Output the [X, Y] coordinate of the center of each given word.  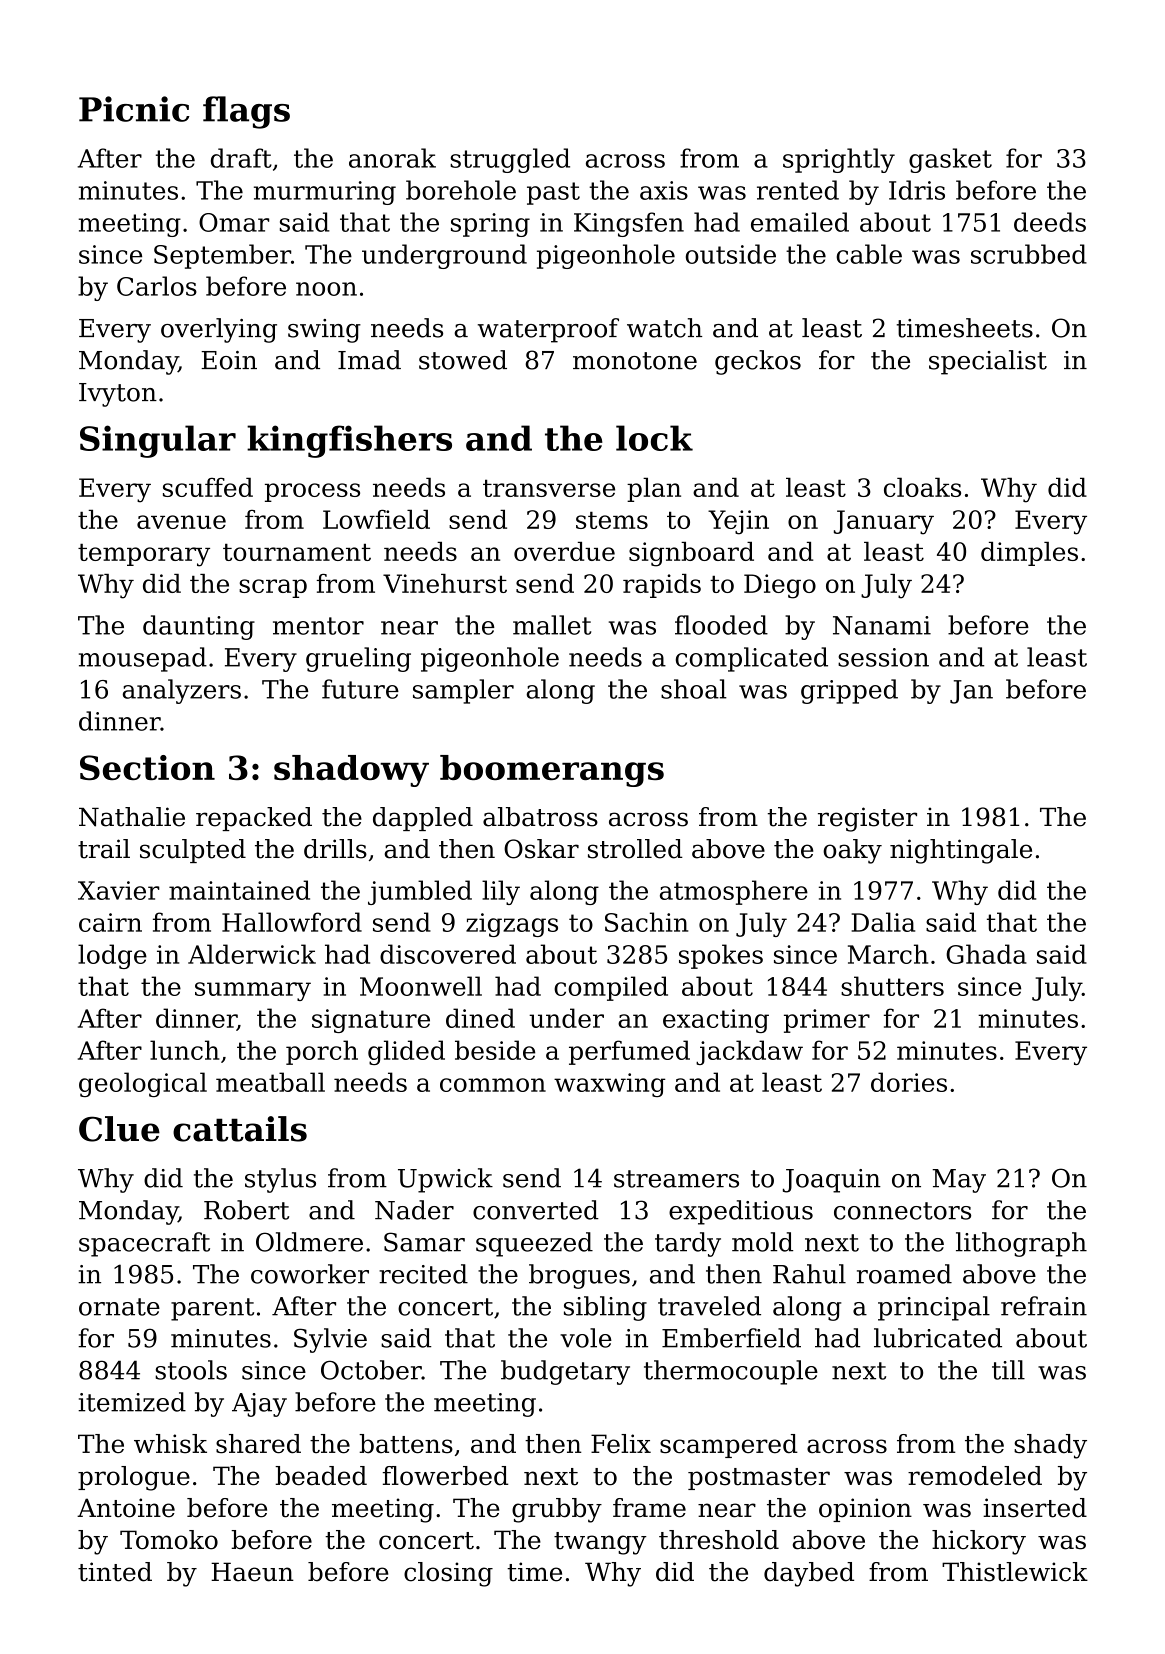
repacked [254, 819]
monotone [635, 361]
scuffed [208, 487]
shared [258, 1444]
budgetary [565, 1372]
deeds [1050, 222]
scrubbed [1029, 254]
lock [654, 438]
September [222, 256]
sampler [463, 691]
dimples [1029, 554]
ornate [119, 1307]
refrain [1044, 1306]
